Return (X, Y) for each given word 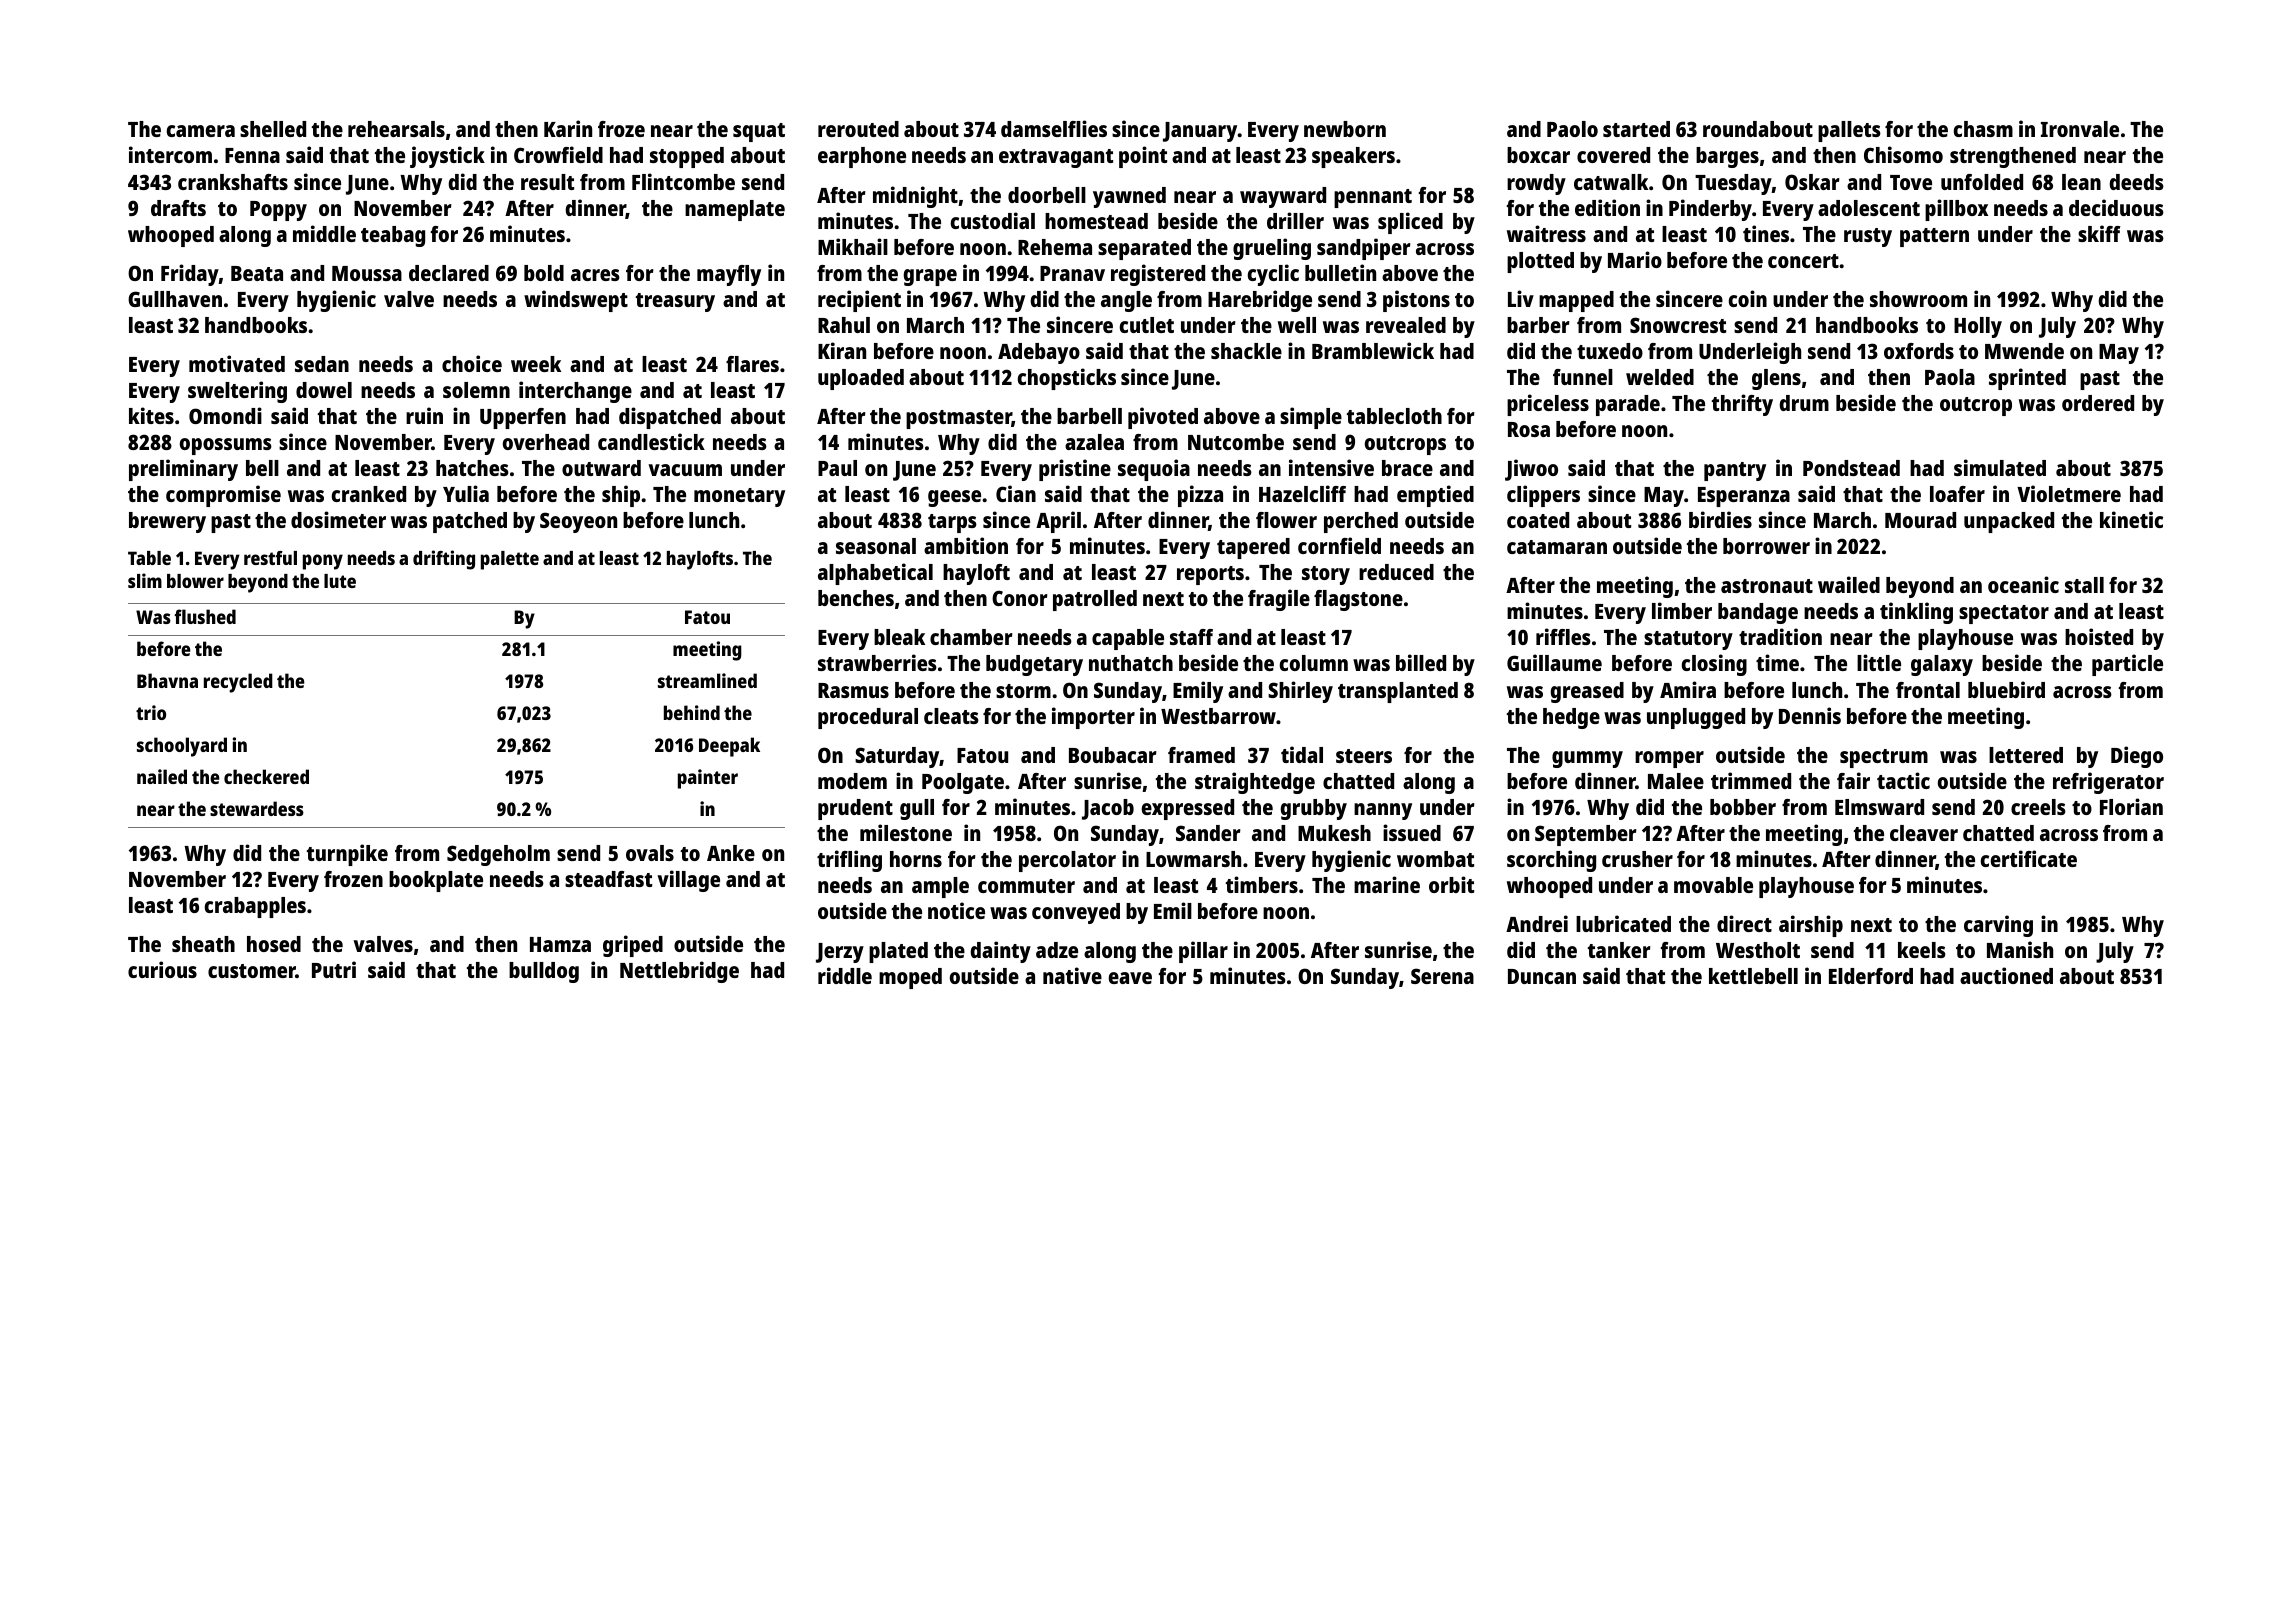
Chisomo (1903, 154)
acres (595, 275)
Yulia (466, 493)
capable (1128, 639)
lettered (2026, 755)
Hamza (560, 944)
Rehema (1055, 247)
